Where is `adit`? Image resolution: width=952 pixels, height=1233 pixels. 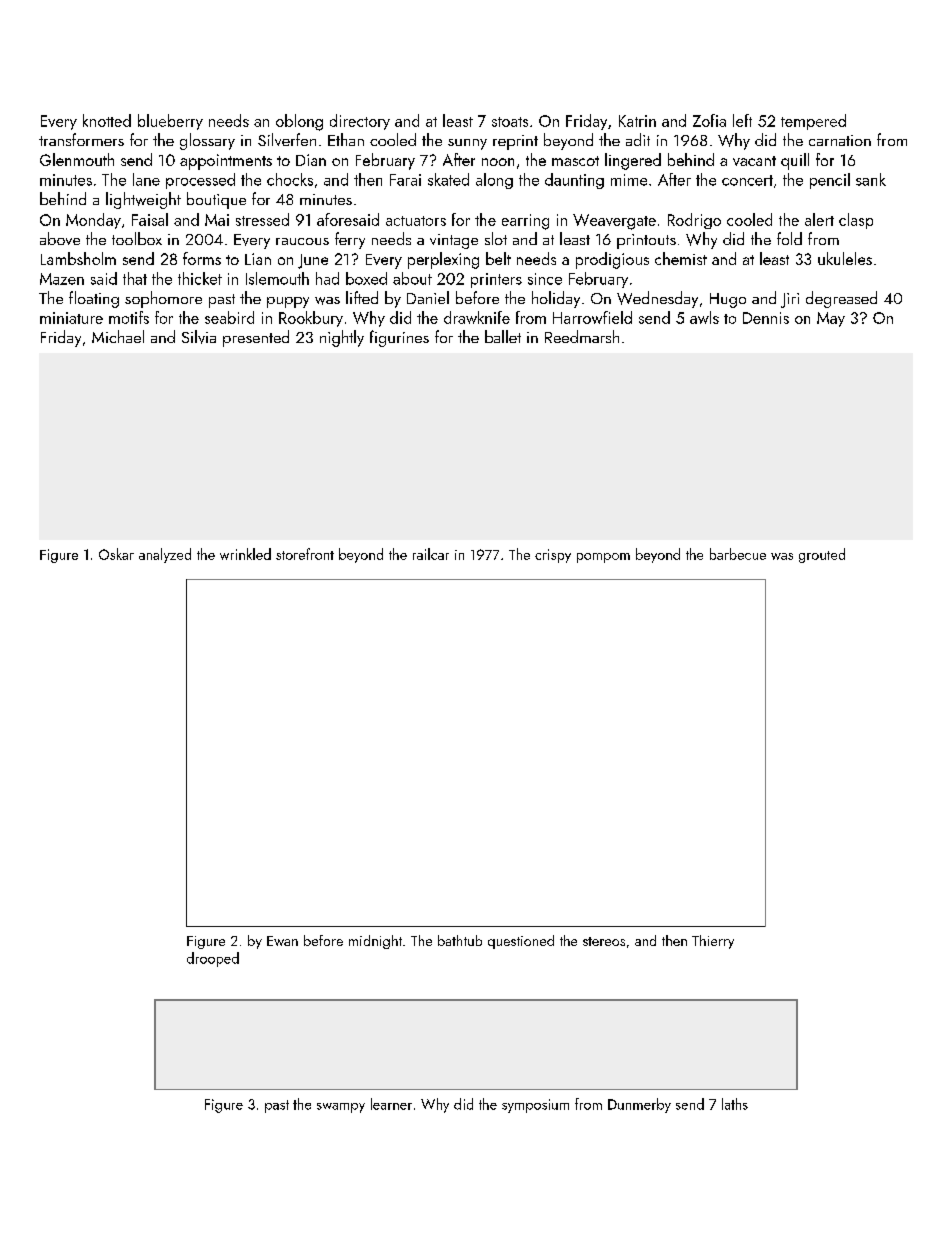
adit is located at coordinates (638, 139).
